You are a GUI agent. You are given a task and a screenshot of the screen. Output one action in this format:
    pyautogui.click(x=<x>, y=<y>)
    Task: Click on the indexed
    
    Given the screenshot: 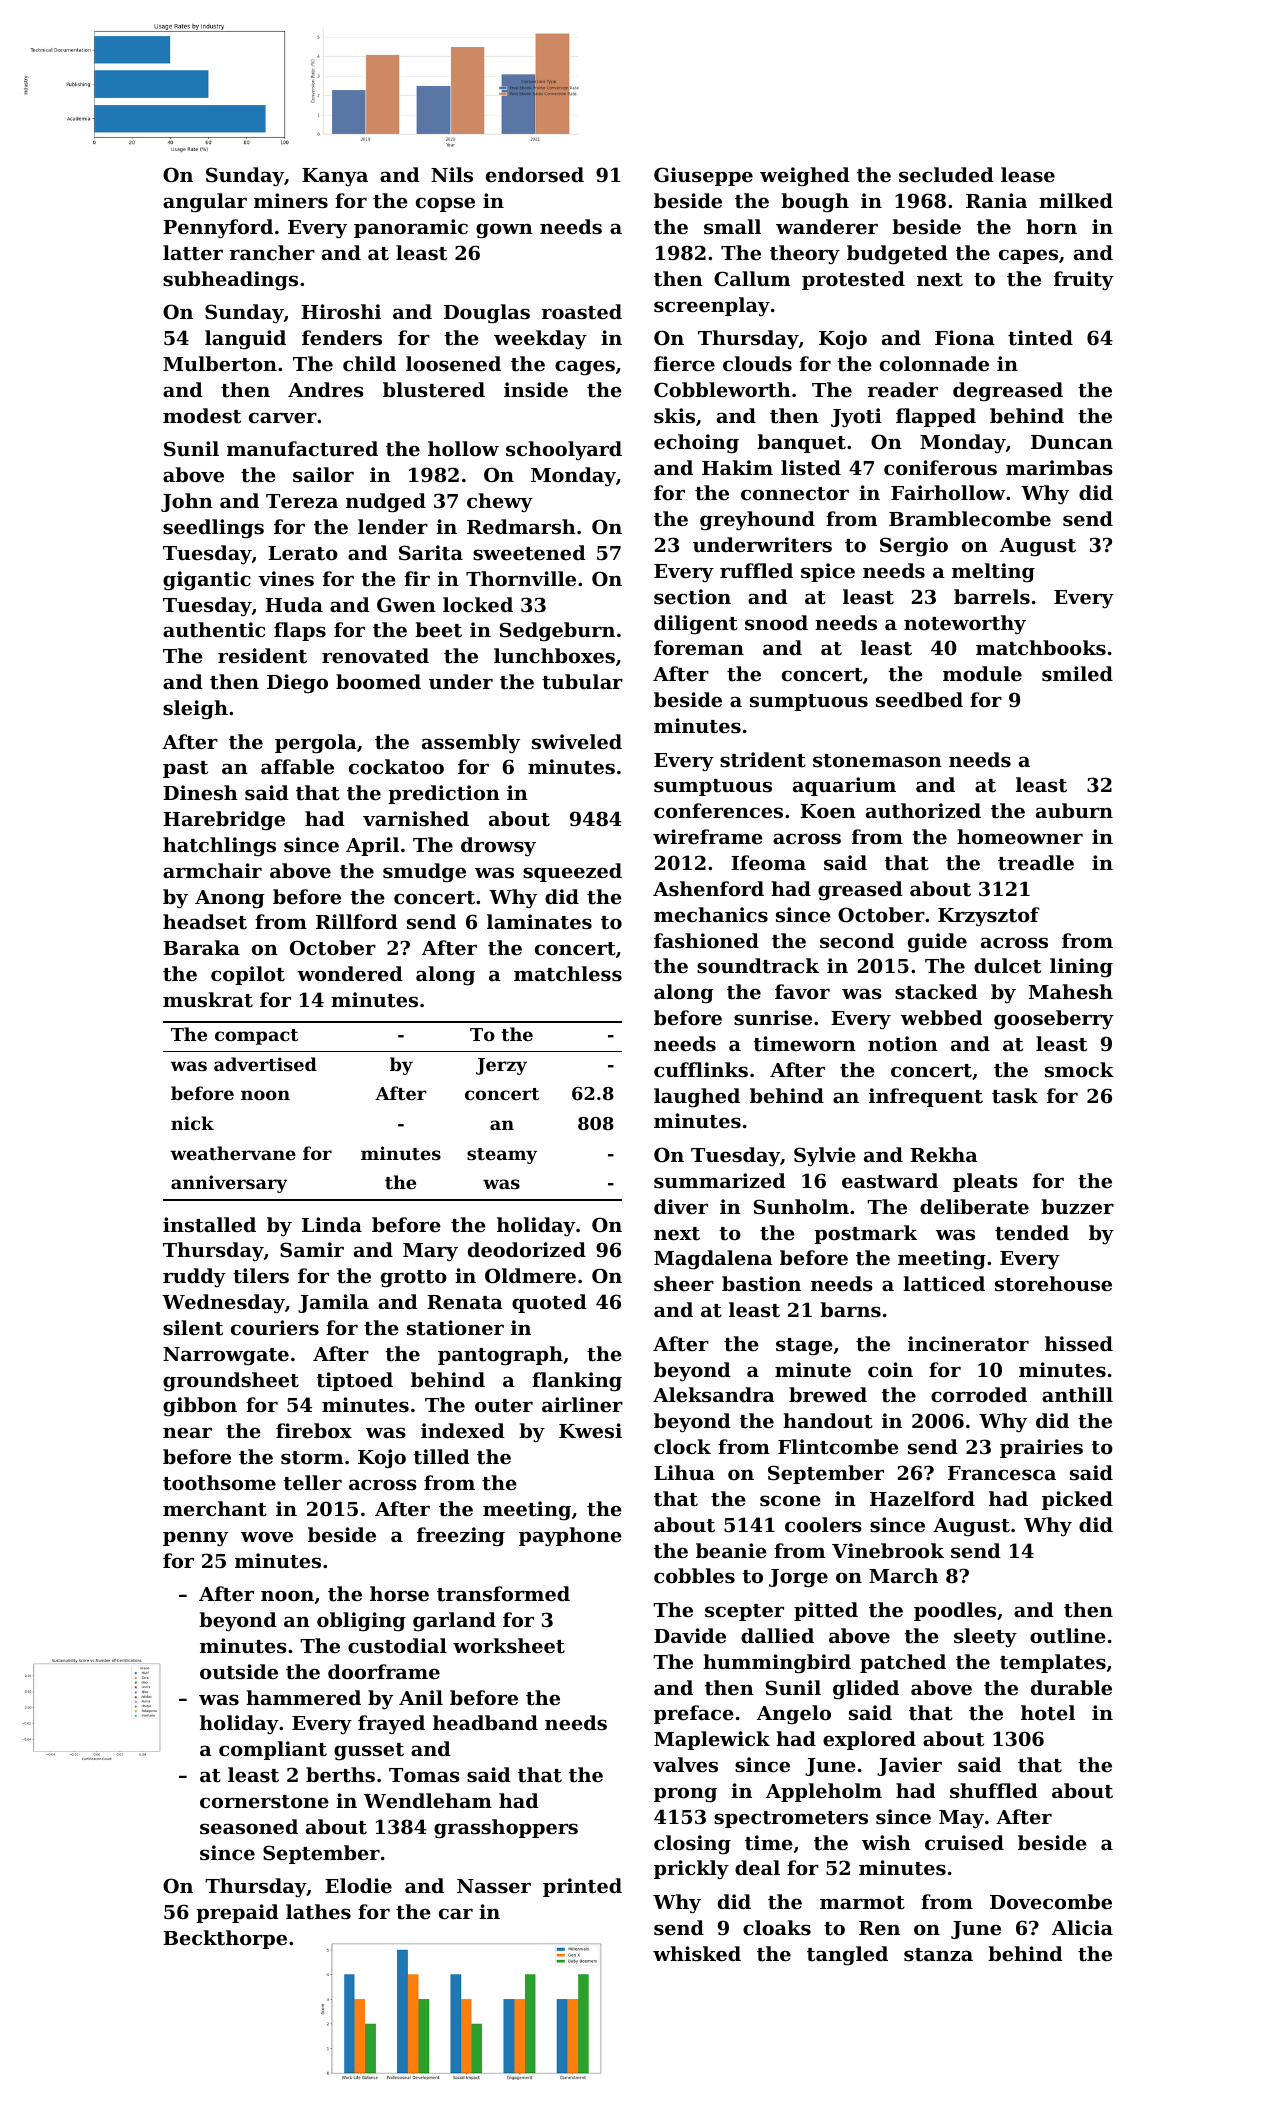 What is the action you would take?
    pyautogui.click(x=463, y=1430)
